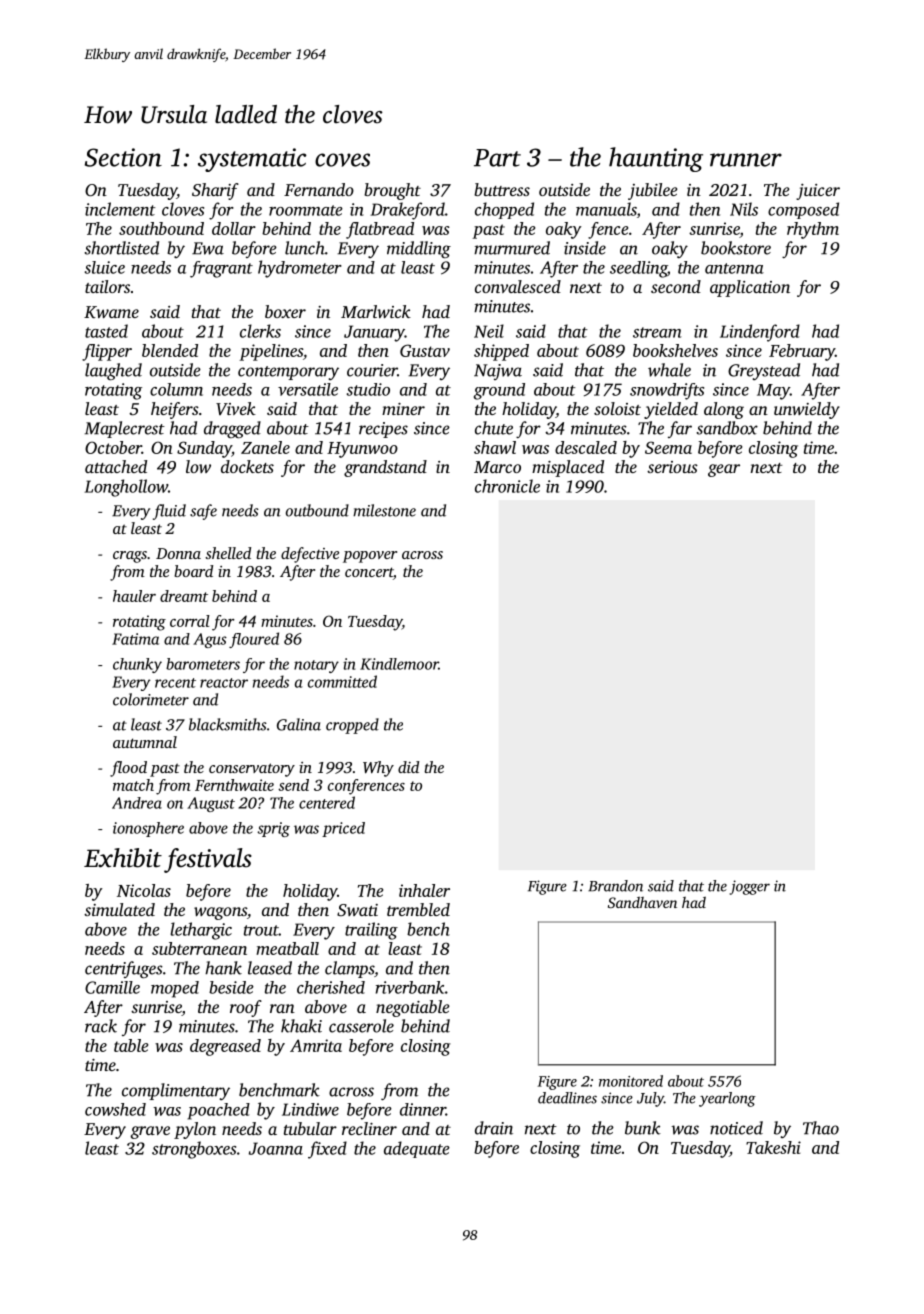 The image size is (924, 1314). What do you see at coordinates (821, 1128) in the page?
I see `Thao` at bounding box center [821, 1128].
